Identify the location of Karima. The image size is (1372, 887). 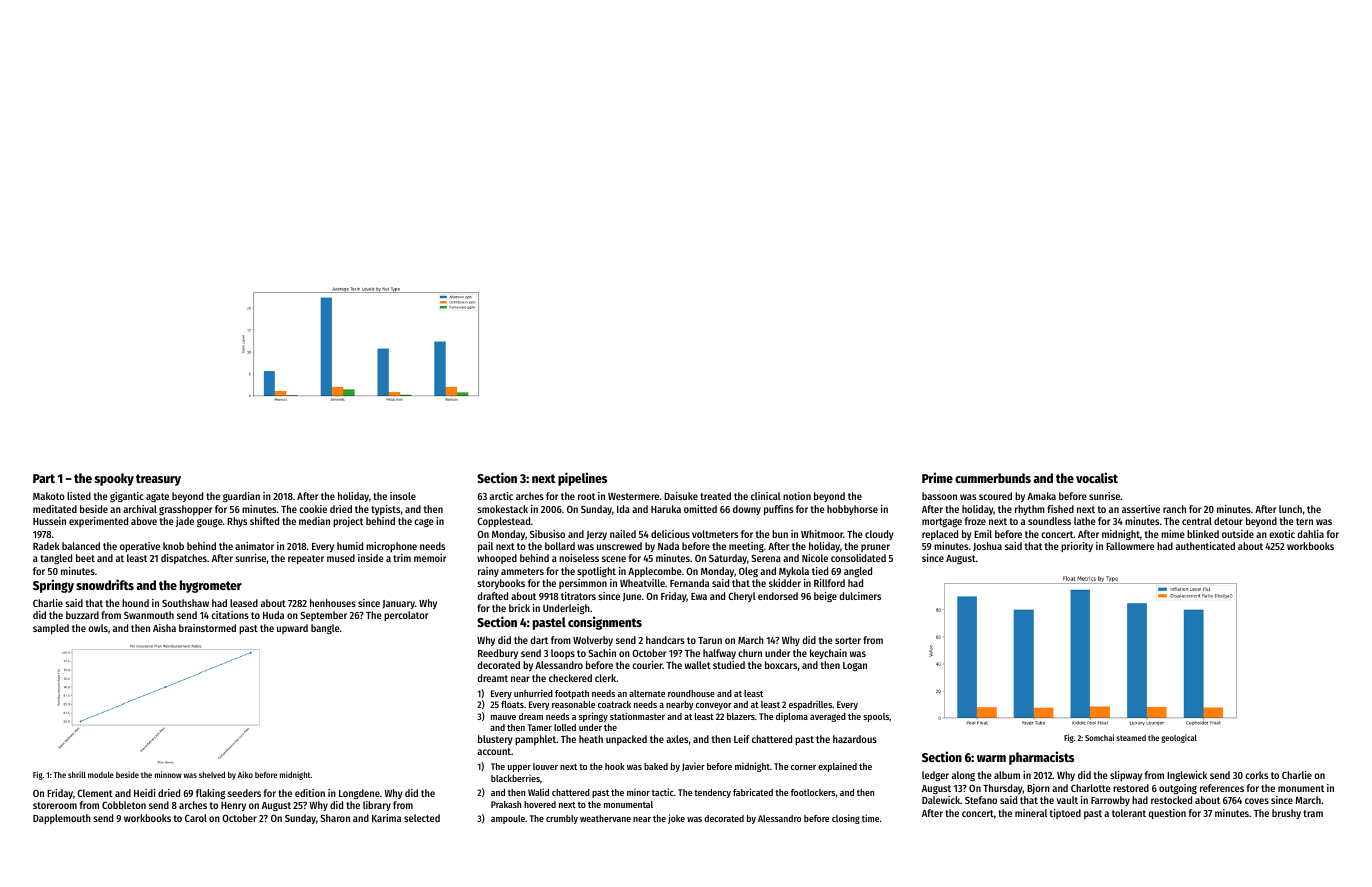
(386, 818).
